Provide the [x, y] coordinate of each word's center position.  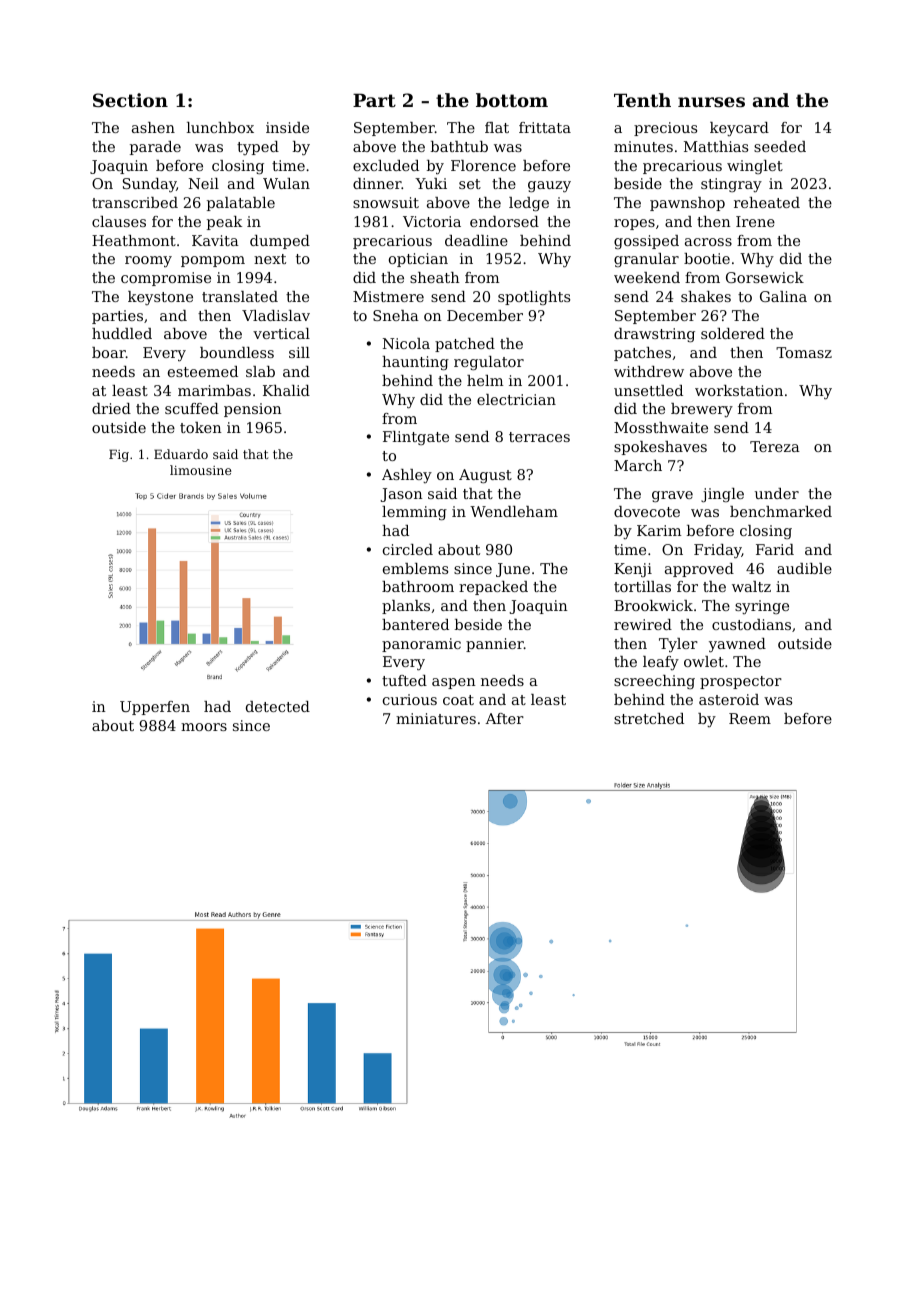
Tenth [642, 100]
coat [458, 700]
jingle [722, 495]
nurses [711, 102]
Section [130, 100]
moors [204, 727]
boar [109, 352]
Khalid [286, 390]
